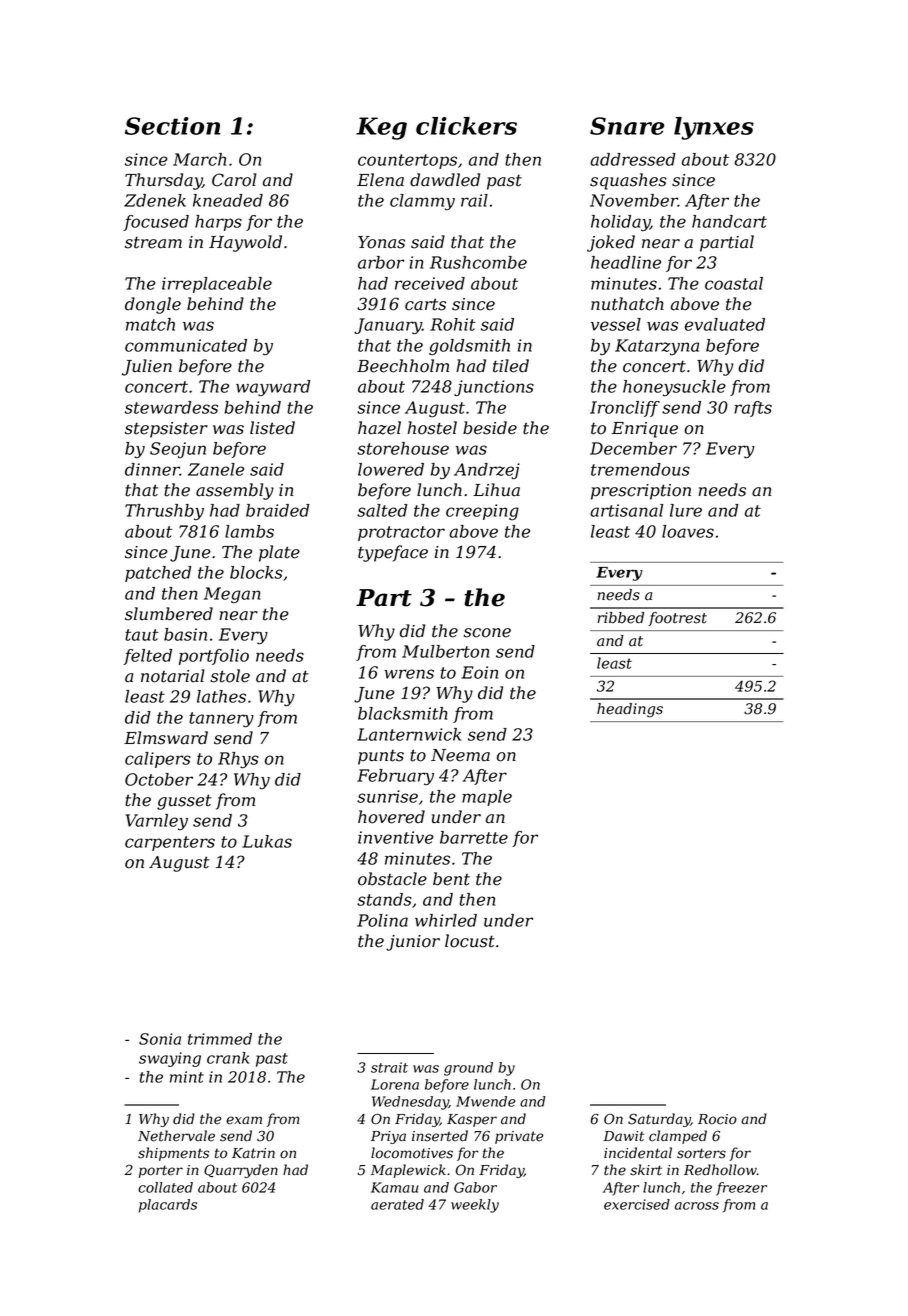 This screenshot has height=1316, width=908. I want to click on rafts, so click(753, 409).
